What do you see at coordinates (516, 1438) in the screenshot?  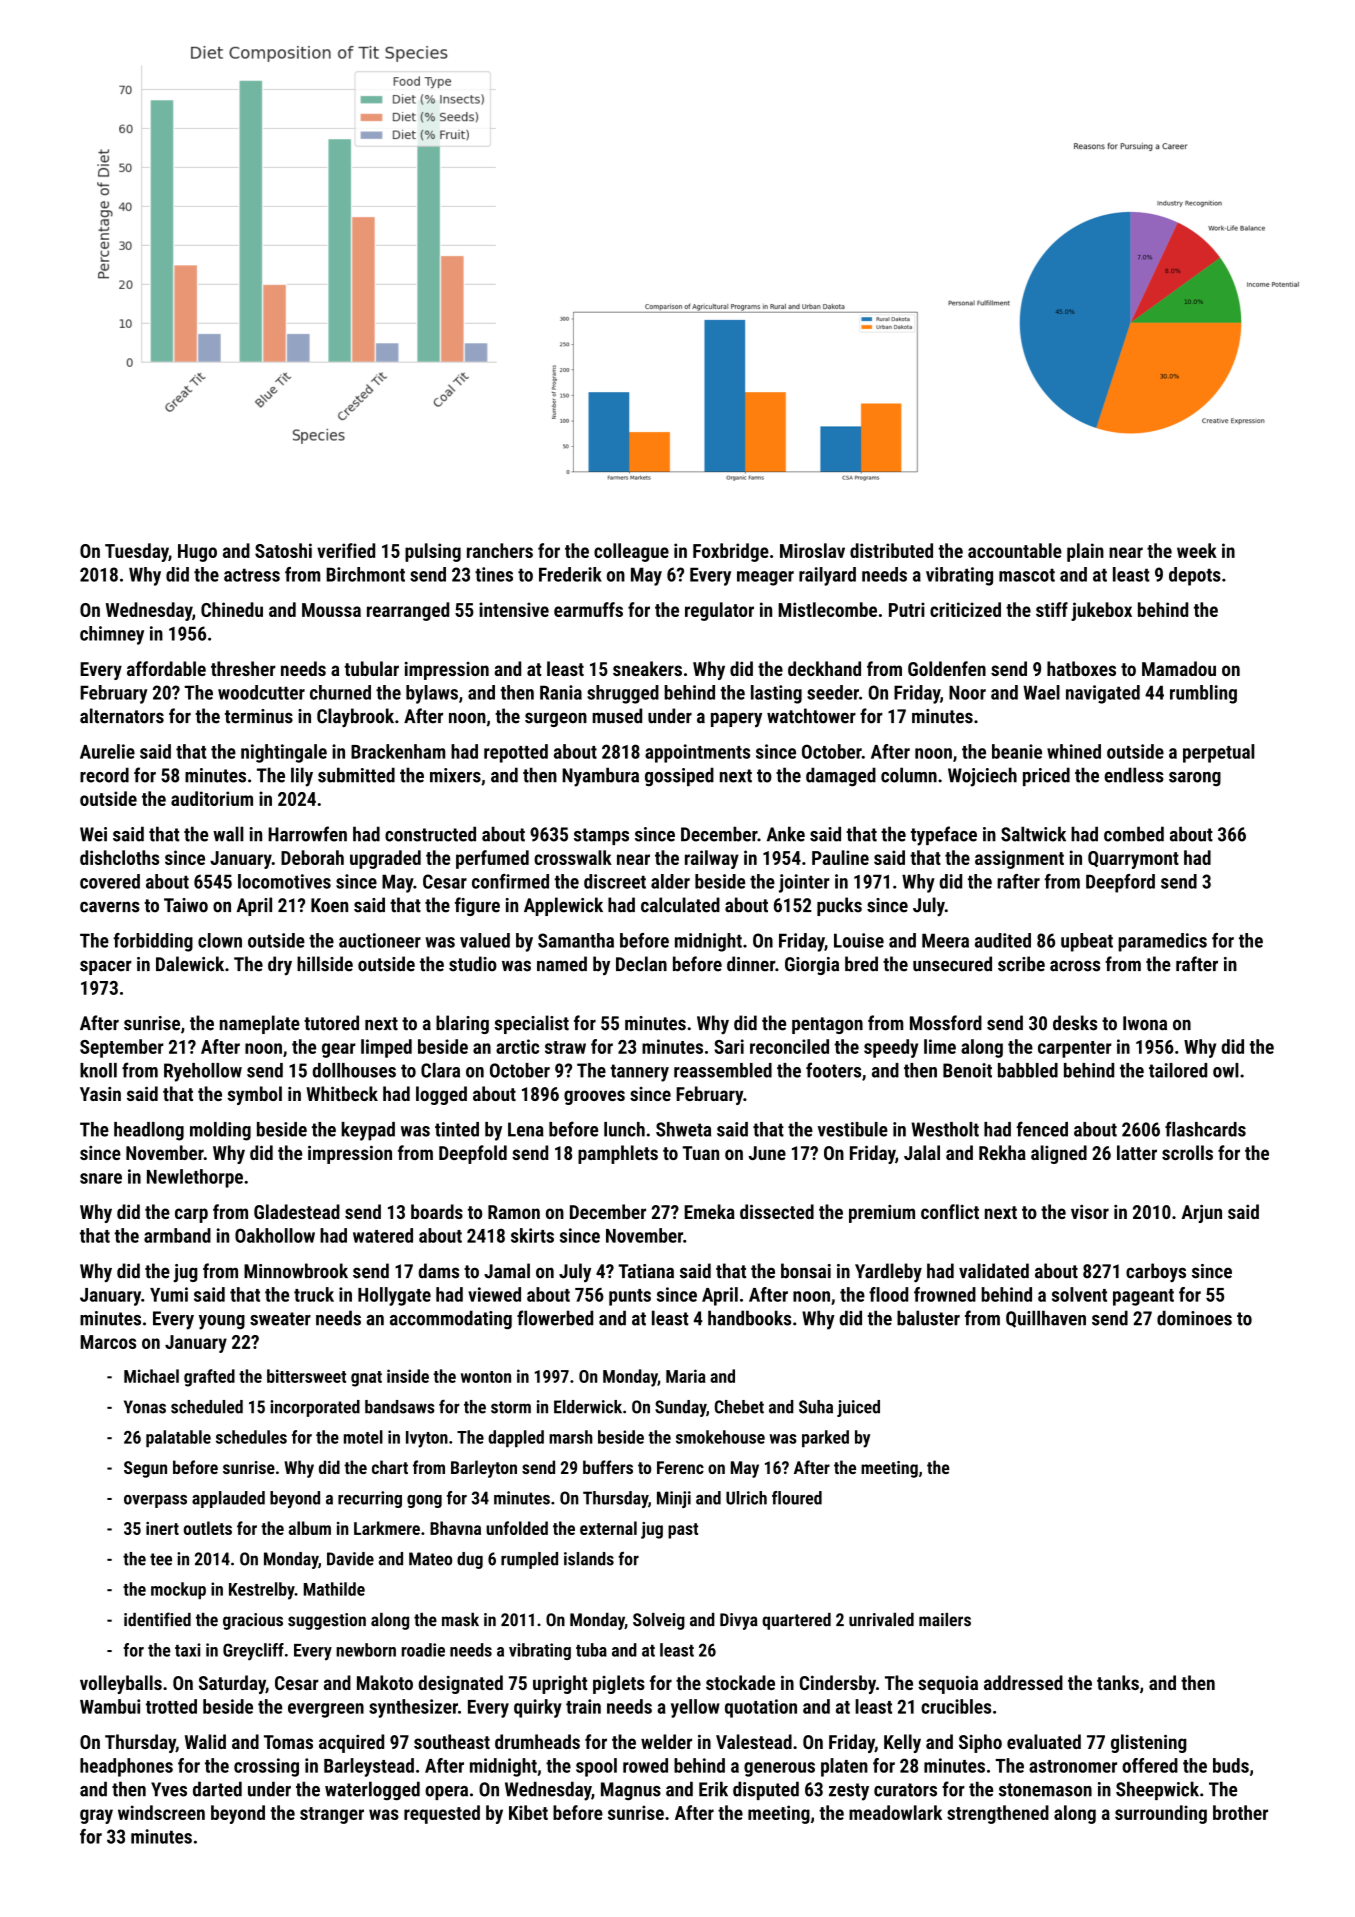 I see `dappled` at bounding box center [516, 1438].
